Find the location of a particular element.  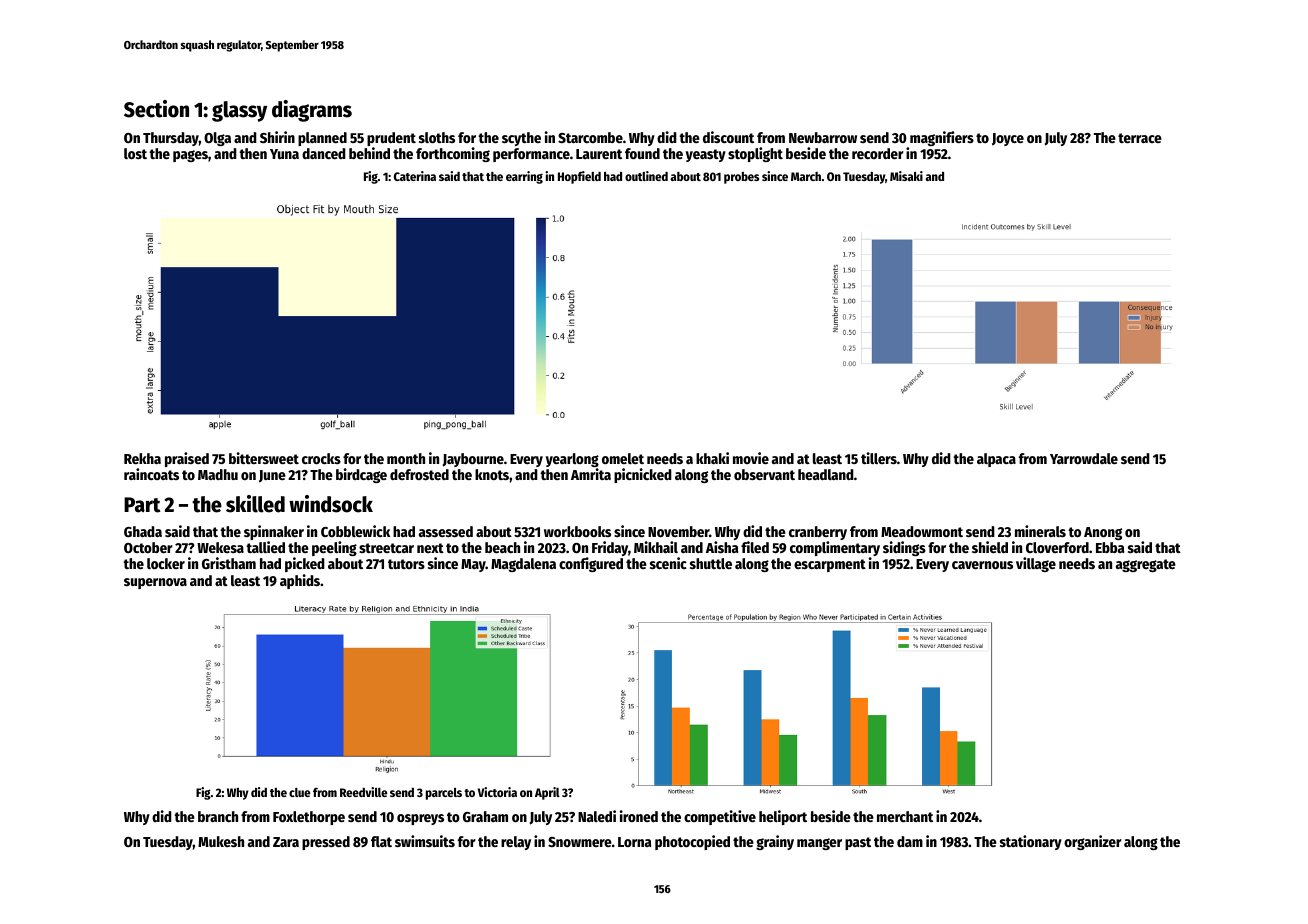

escarpment is located at coordinates (830, 565).
